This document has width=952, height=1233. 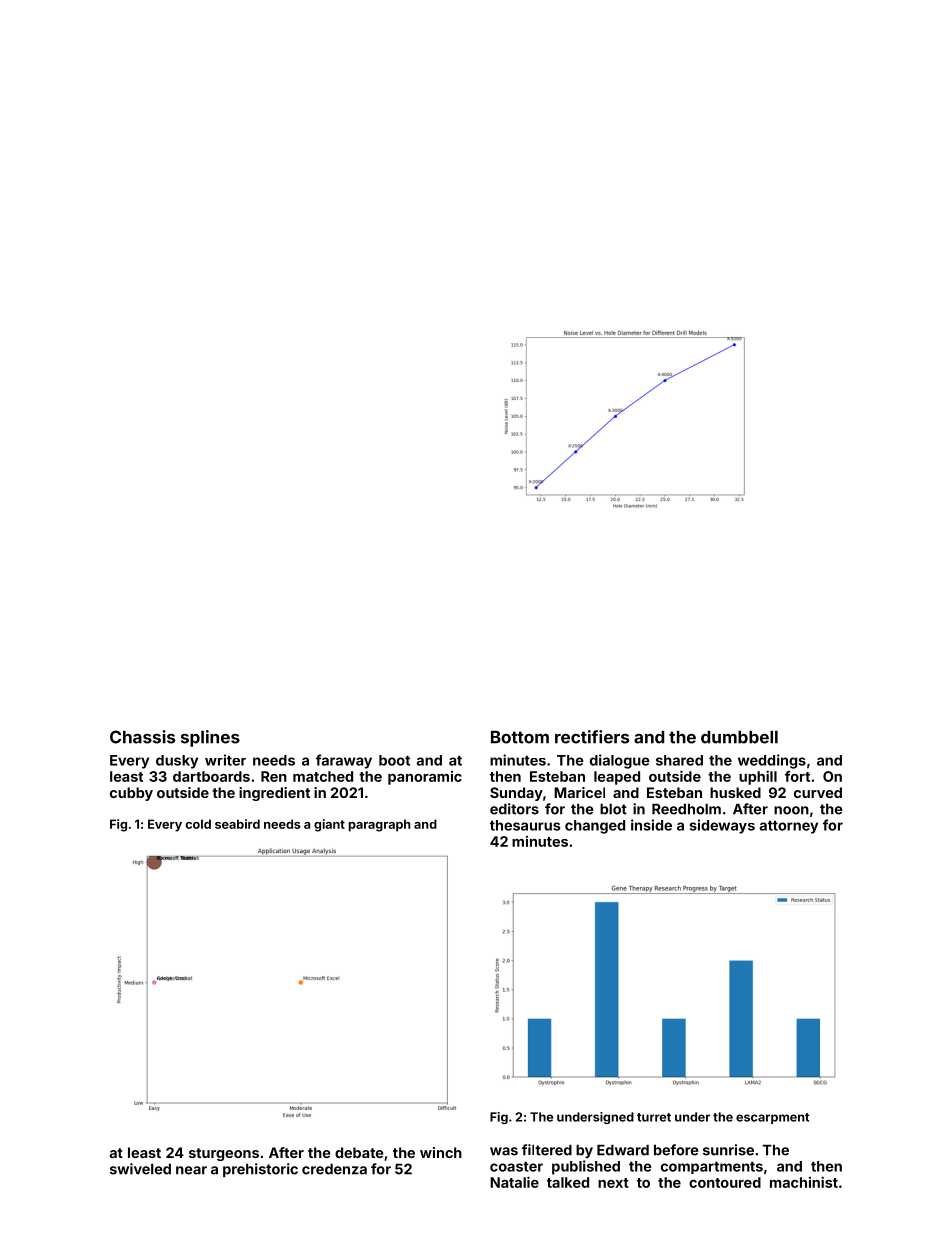 I want to click on Bottom, so click(x=520, y=737).
